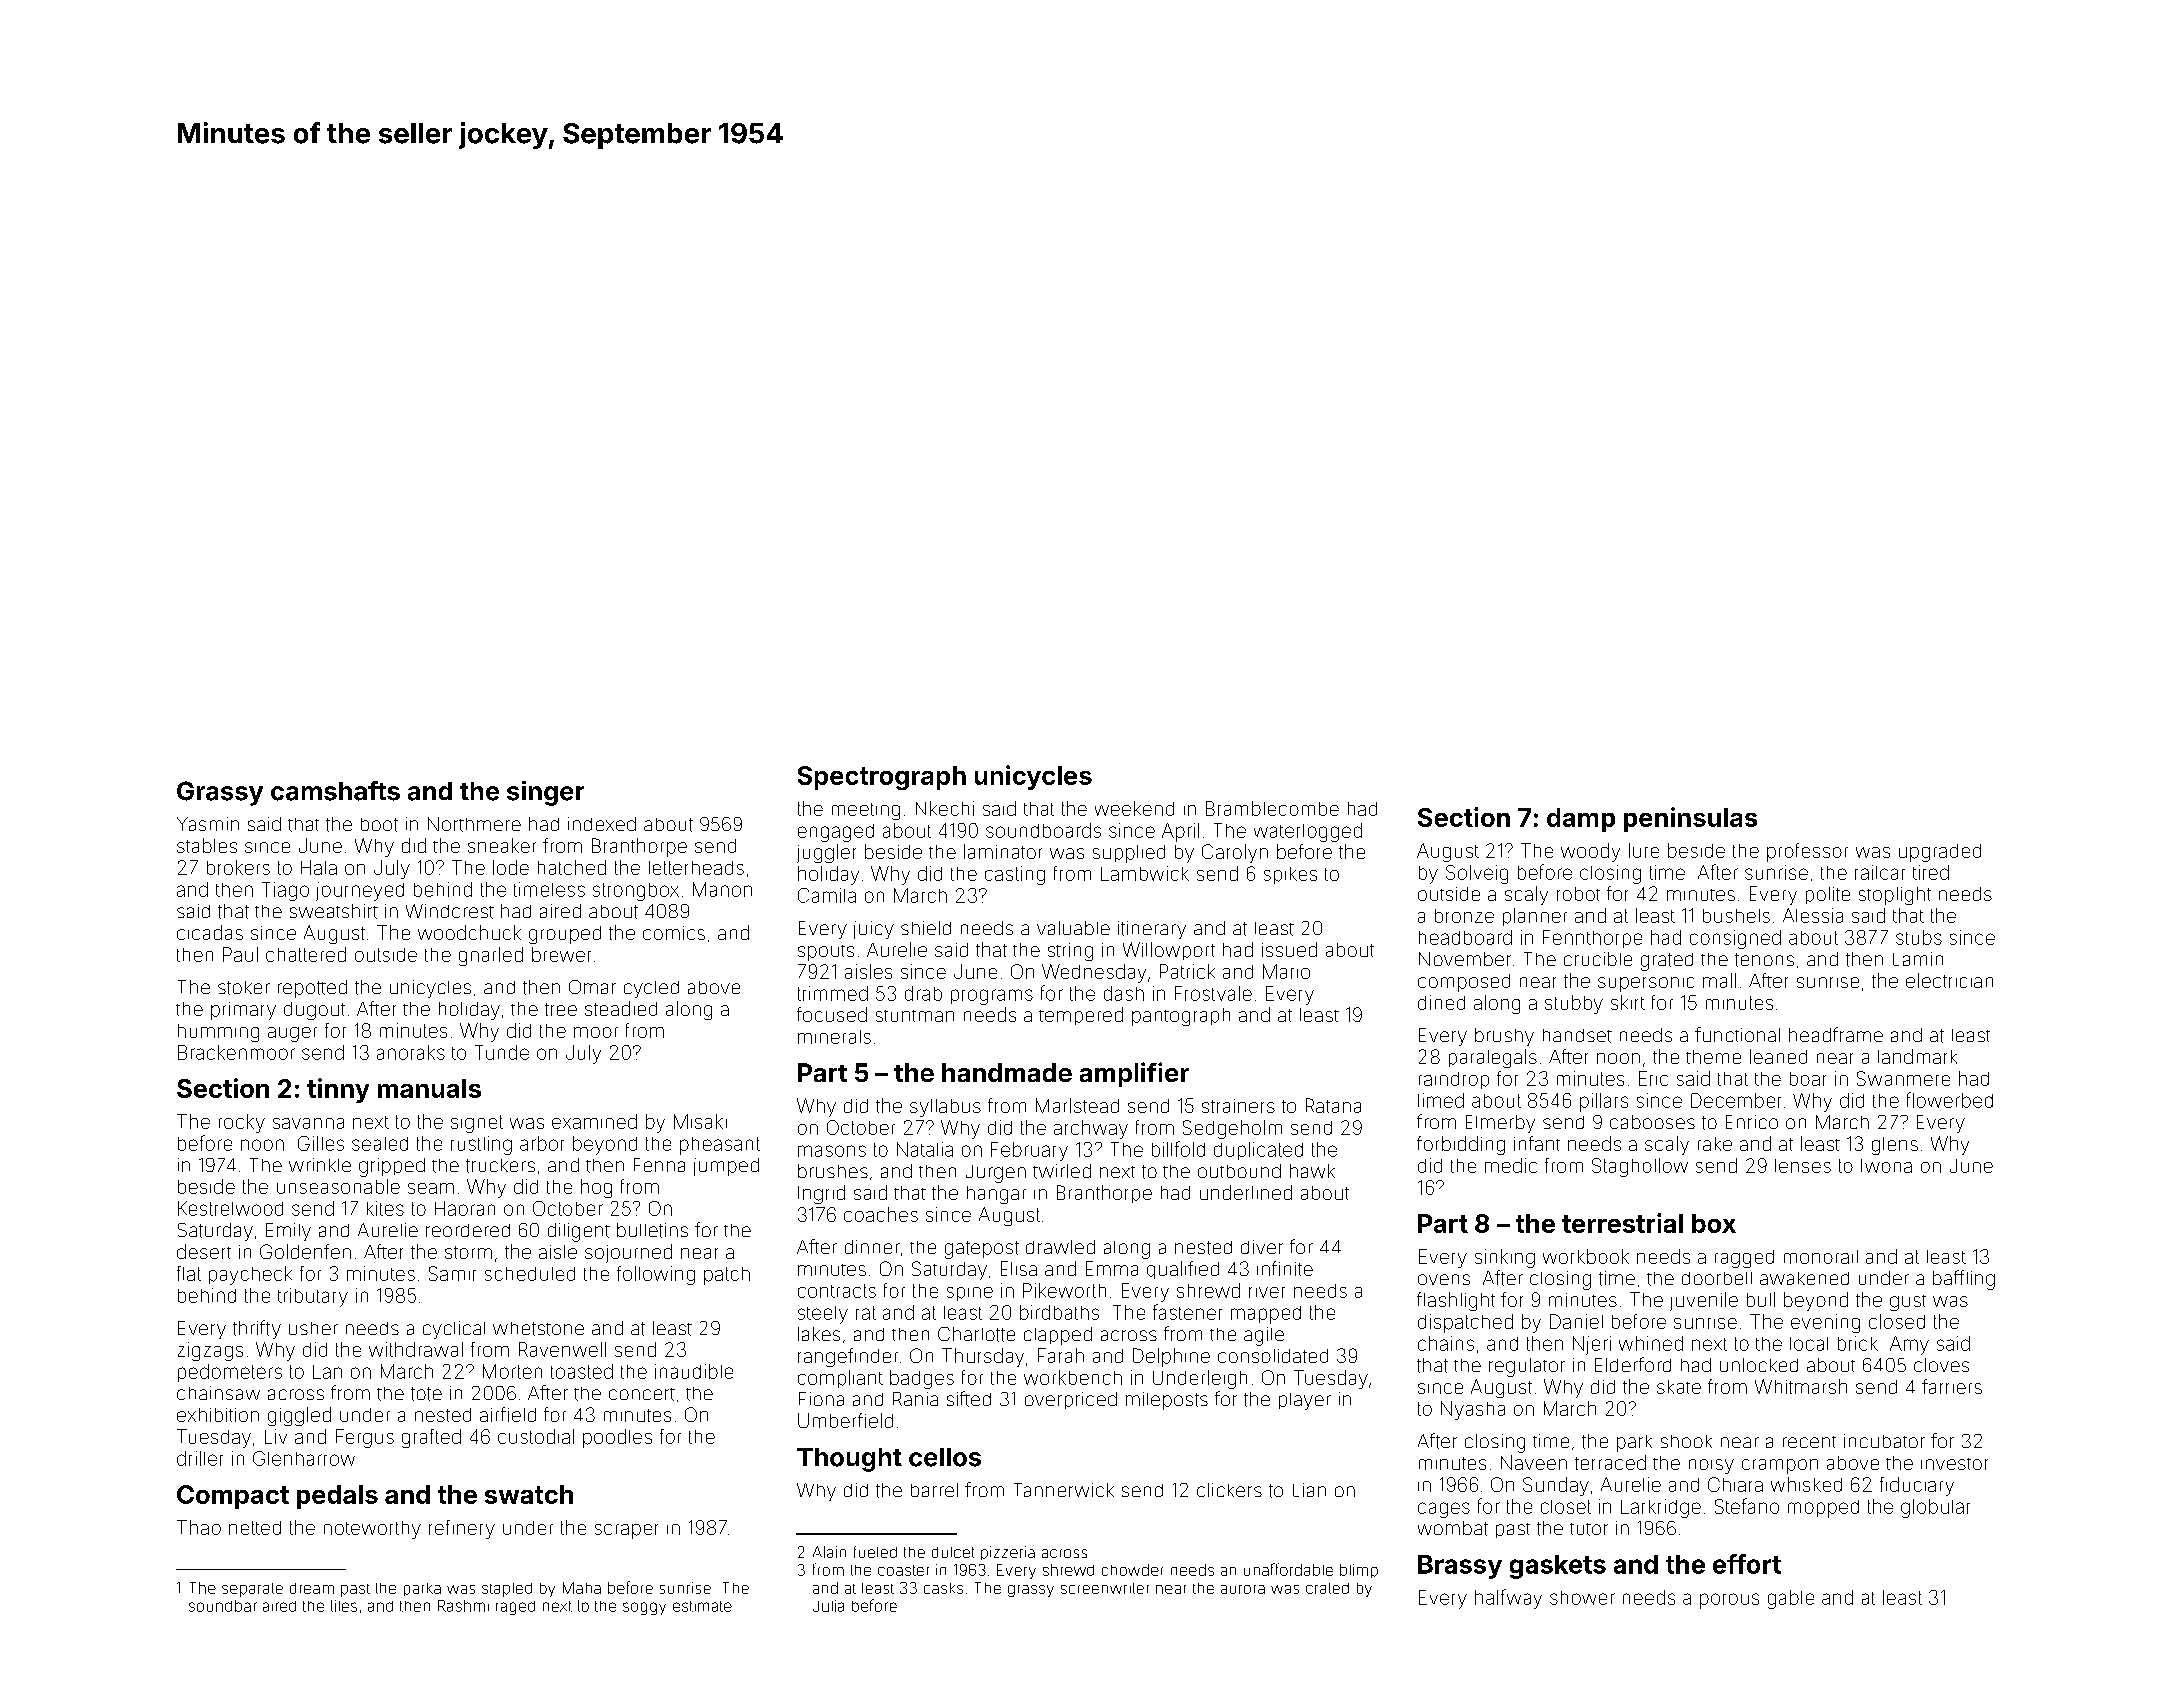 The height and width of the screenshot is (1683, 2178). I want to click on trimmed, so click(833, 993).
